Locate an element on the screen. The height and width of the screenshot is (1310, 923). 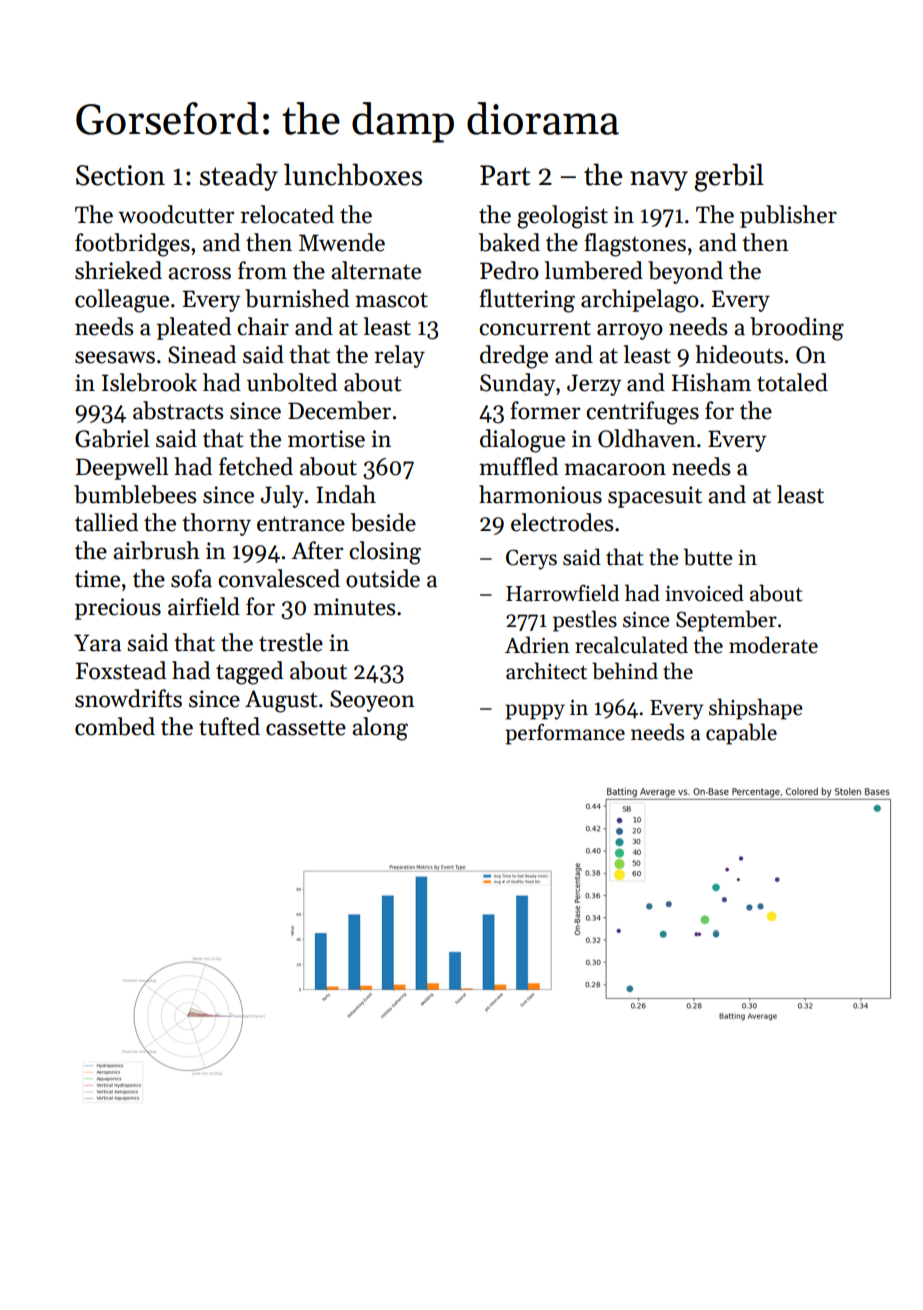
geologist is located at coordinates (562, 217).
